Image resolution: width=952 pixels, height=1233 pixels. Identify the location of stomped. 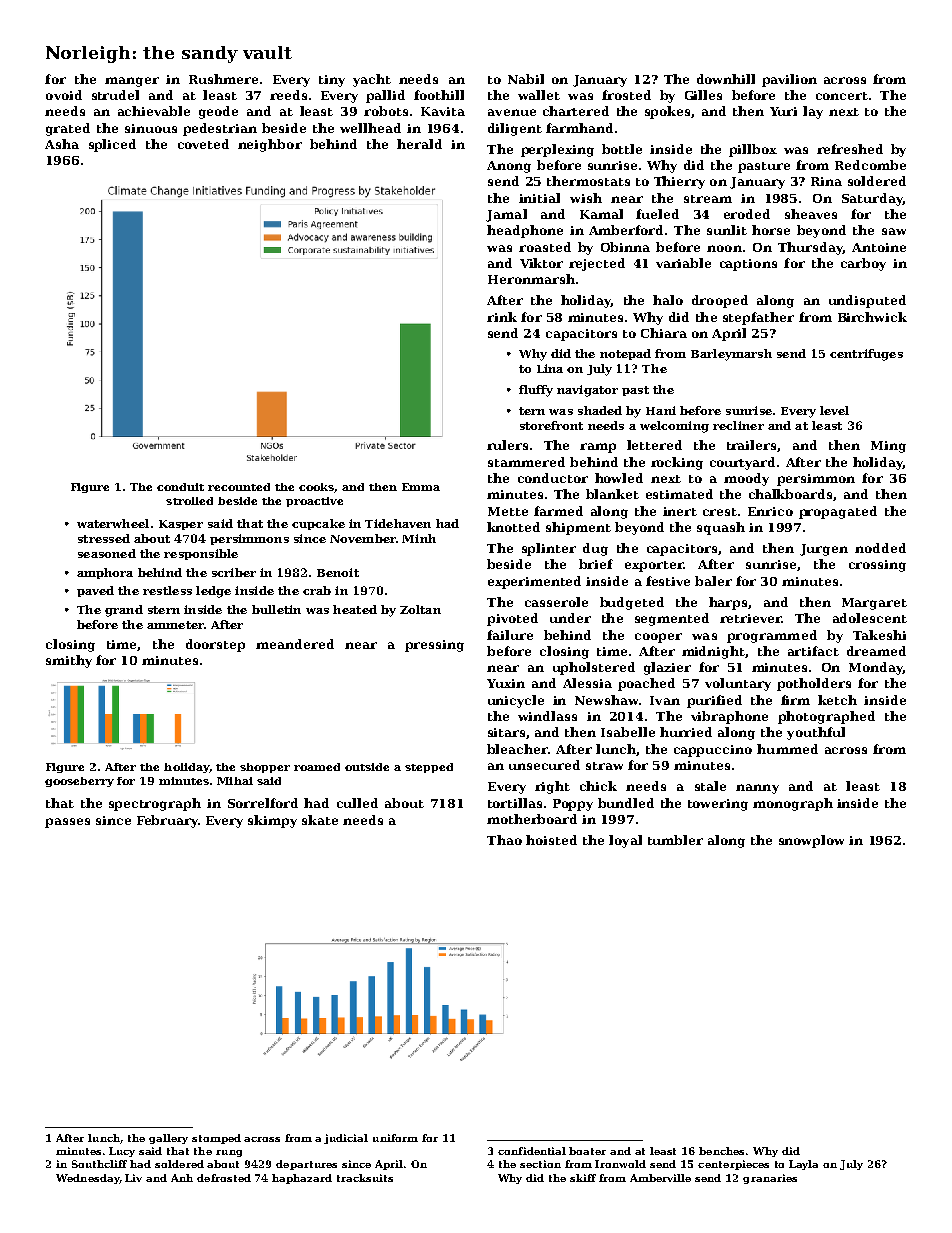
(216, 1139).
